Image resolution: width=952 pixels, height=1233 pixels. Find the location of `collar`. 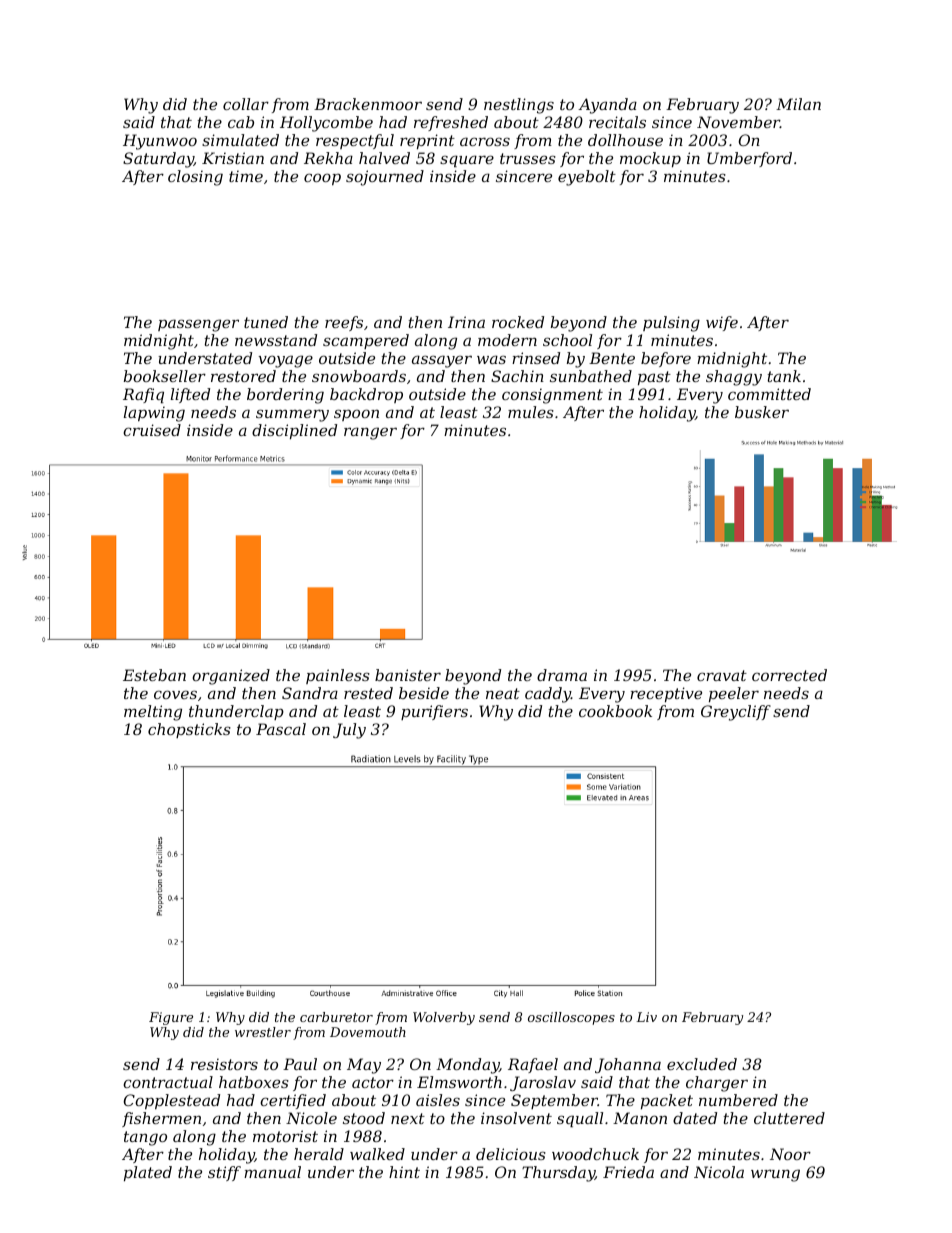

collar is located at coordinates (246, 104).
